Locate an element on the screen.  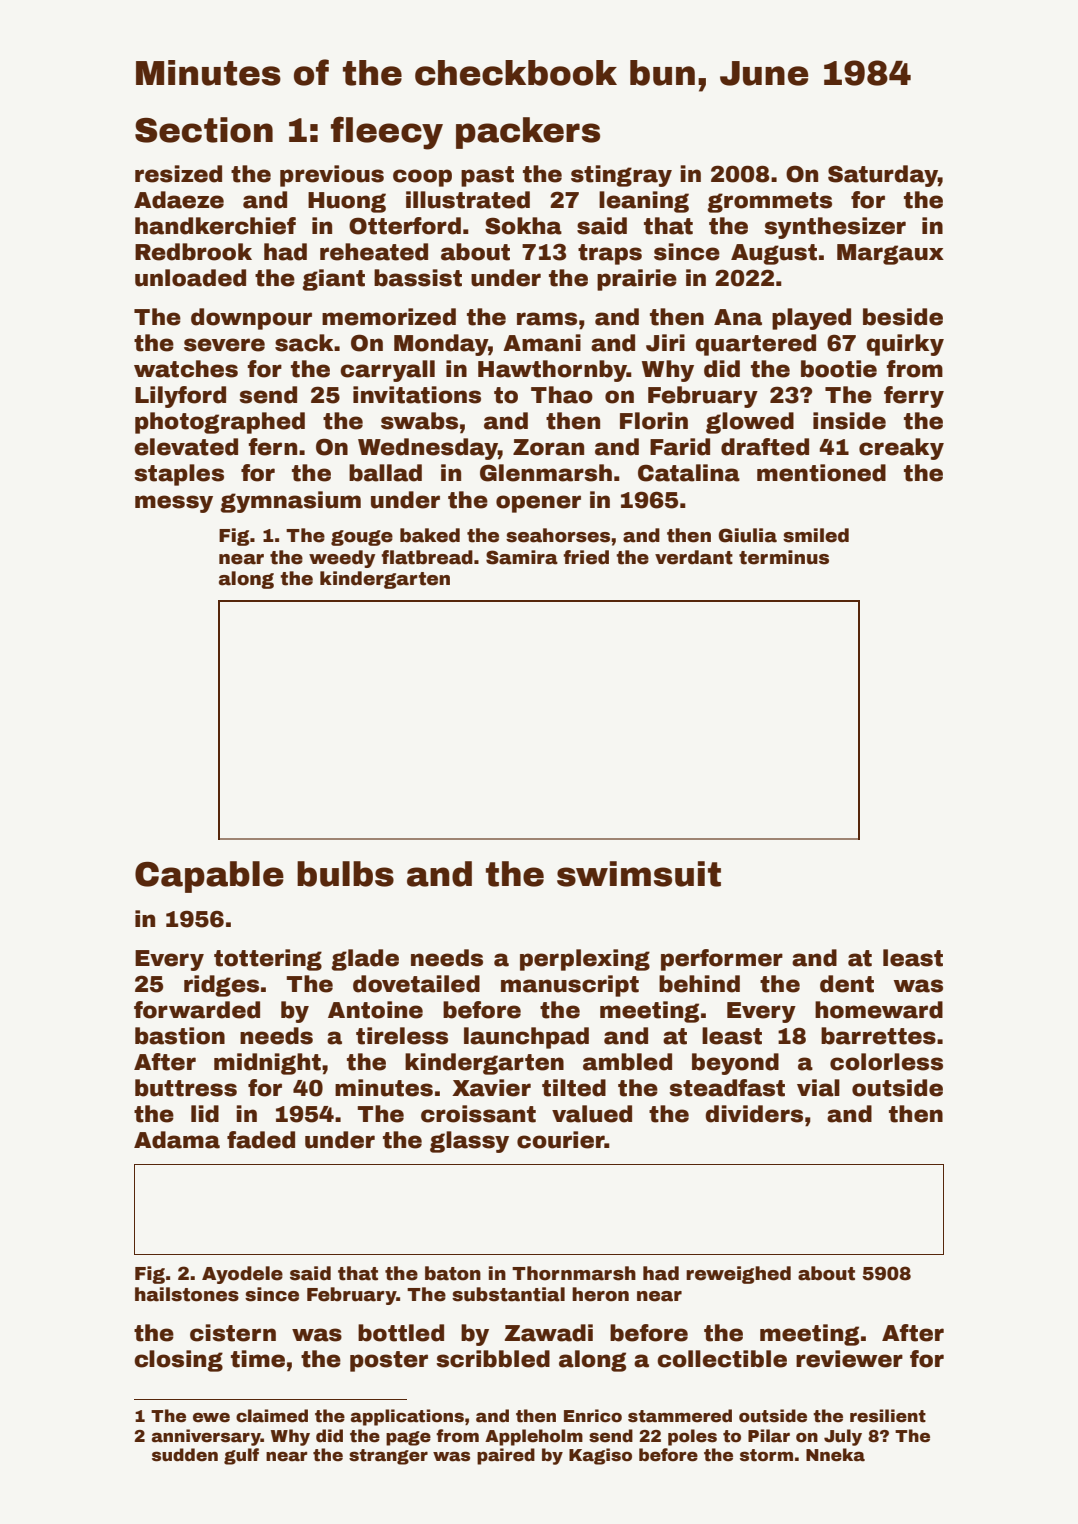
Margaux is located at coordinates (890, 254).
